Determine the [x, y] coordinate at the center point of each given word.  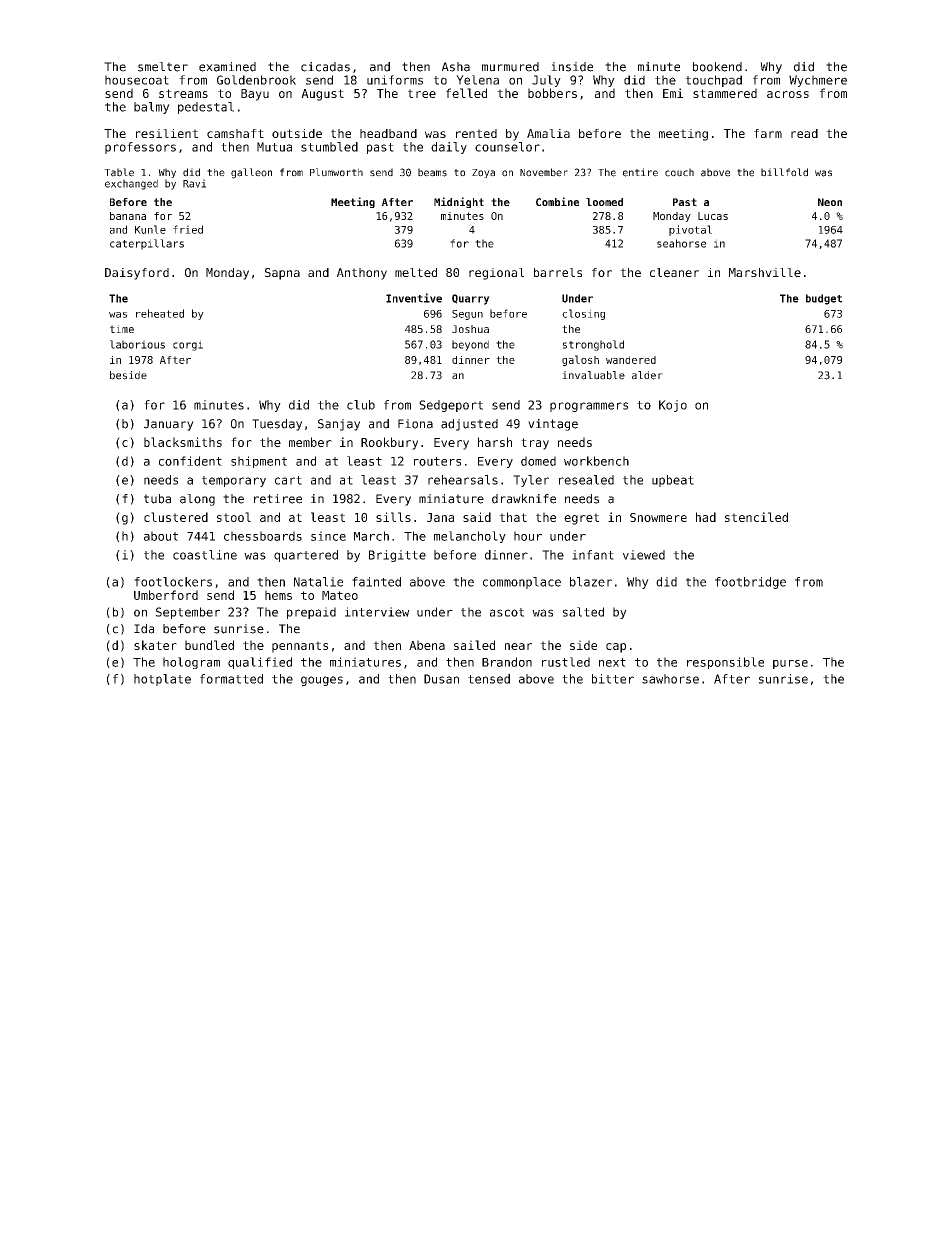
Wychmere [818, 81]
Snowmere [658, 517]
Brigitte [397, 556]
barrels [558, 272]
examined [227, 67]
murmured [510, 67]
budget [824, 299]
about [161, 536]
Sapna [282, 274]
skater [155, 645]
